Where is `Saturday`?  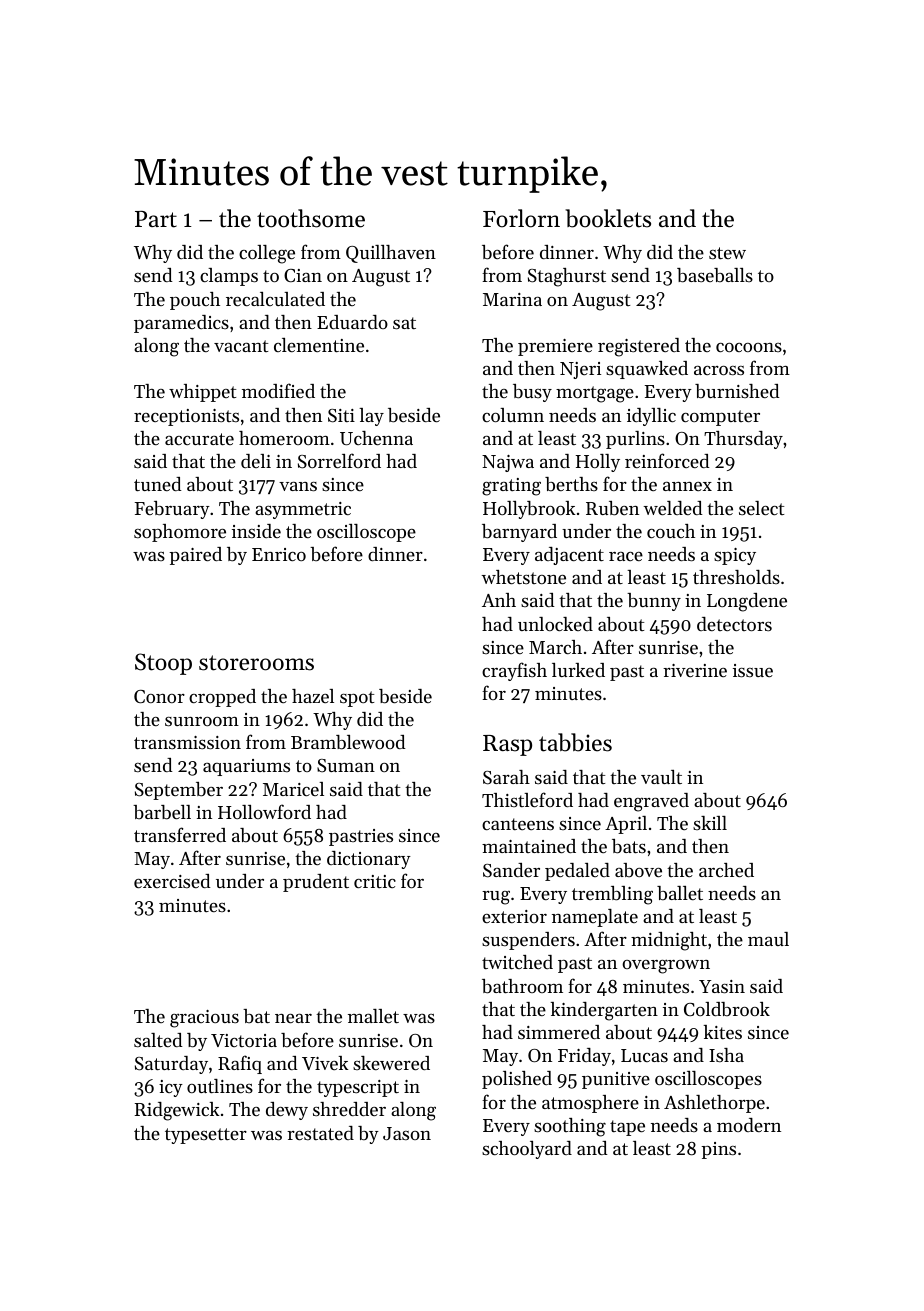 Saturday is located at coordinates (171, 1065).
